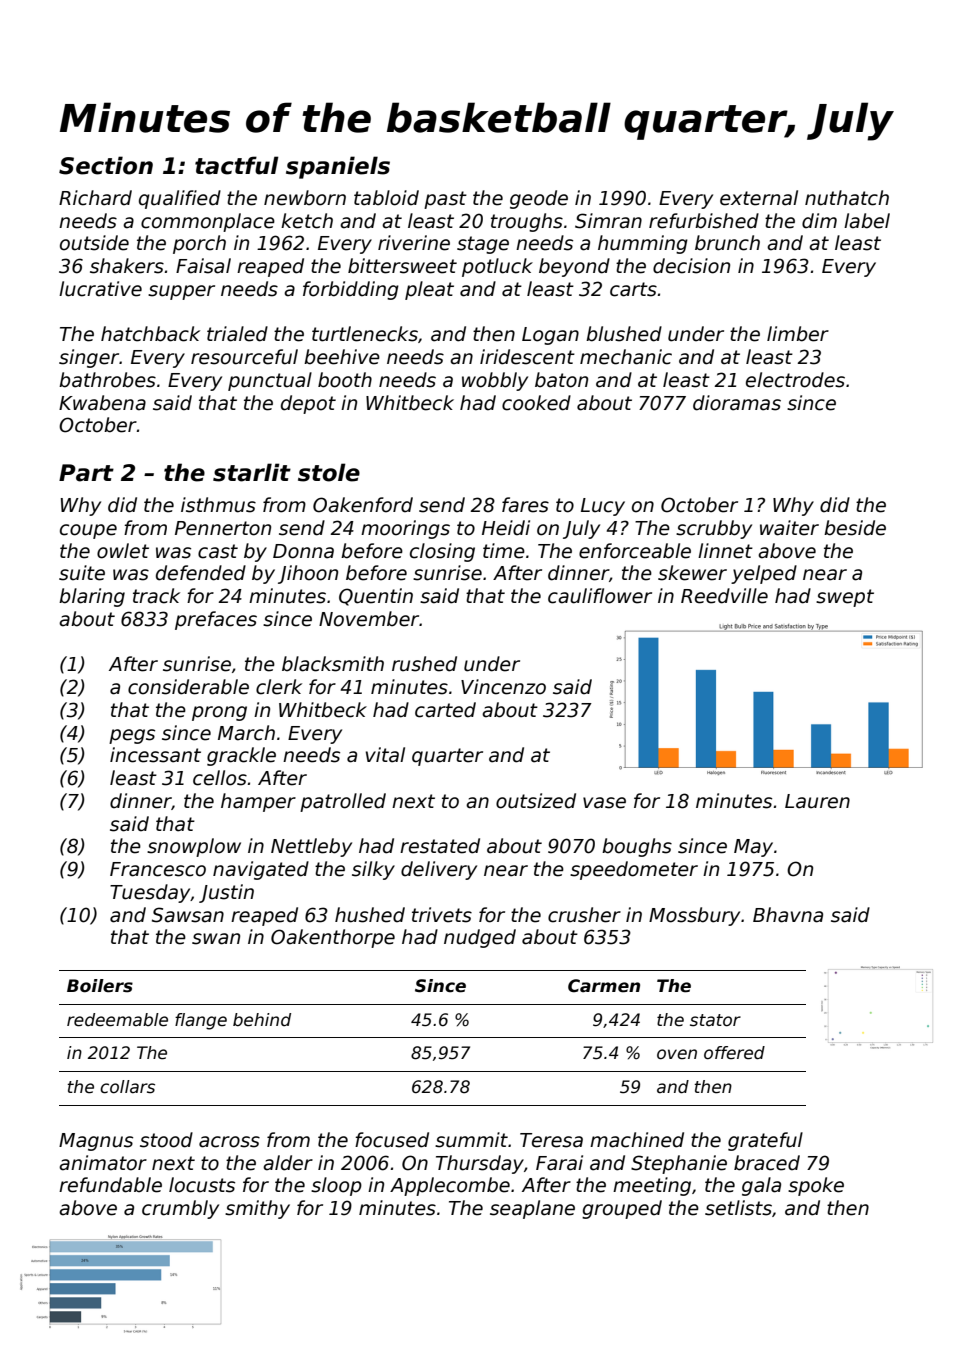 Image resolution: width=953 pixels, height=1354 pixels. What do you see at coordinates (608, 221) in the screenshot?
I see `Simran` at bounding box center [608, 221].
